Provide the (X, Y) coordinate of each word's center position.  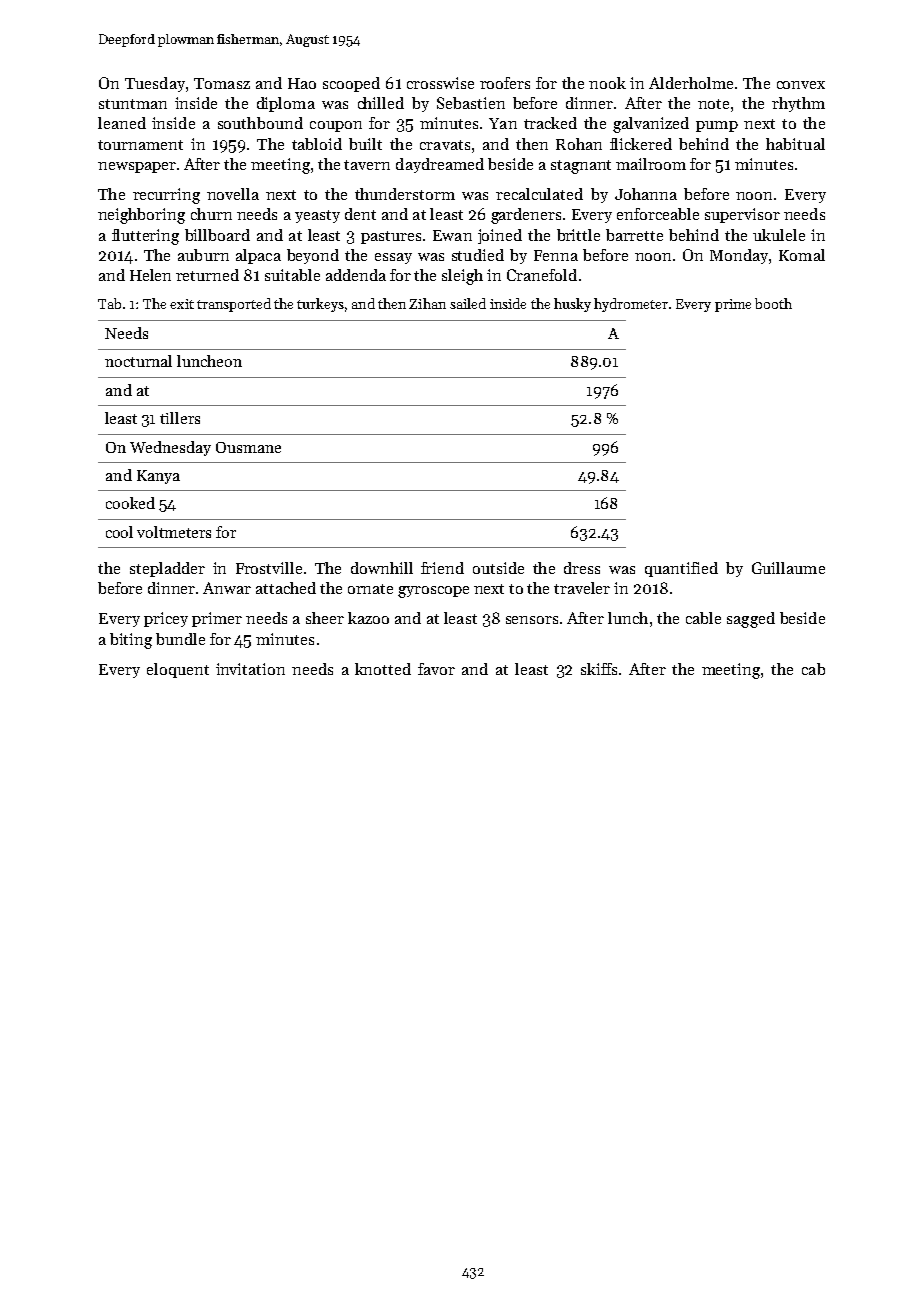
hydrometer (631, 305)
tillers (180, 418)
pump (717, 126)
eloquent (178, 670)
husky (572, 305)
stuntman (133, 104)
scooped (351, 84)
